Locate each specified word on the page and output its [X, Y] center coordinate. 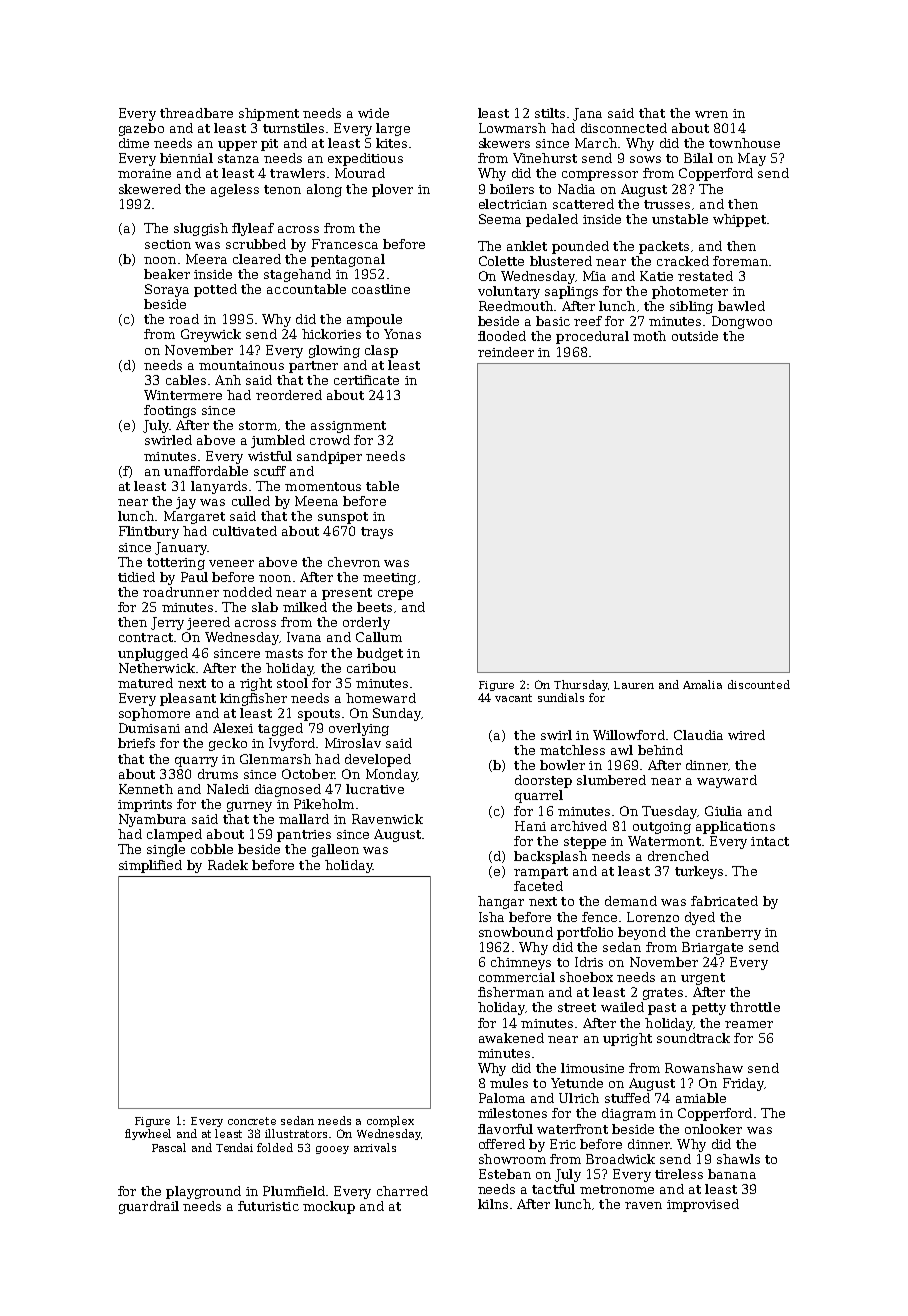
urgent [703, 979]
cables [186, 380]
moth [649, 336]
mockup [329, 1207]
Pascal [169, 1147]
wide [373, 113]
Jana [587, 114]
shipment [269, 114]
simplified [150, 866]
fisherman [511, 992]
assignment [348, 427]
